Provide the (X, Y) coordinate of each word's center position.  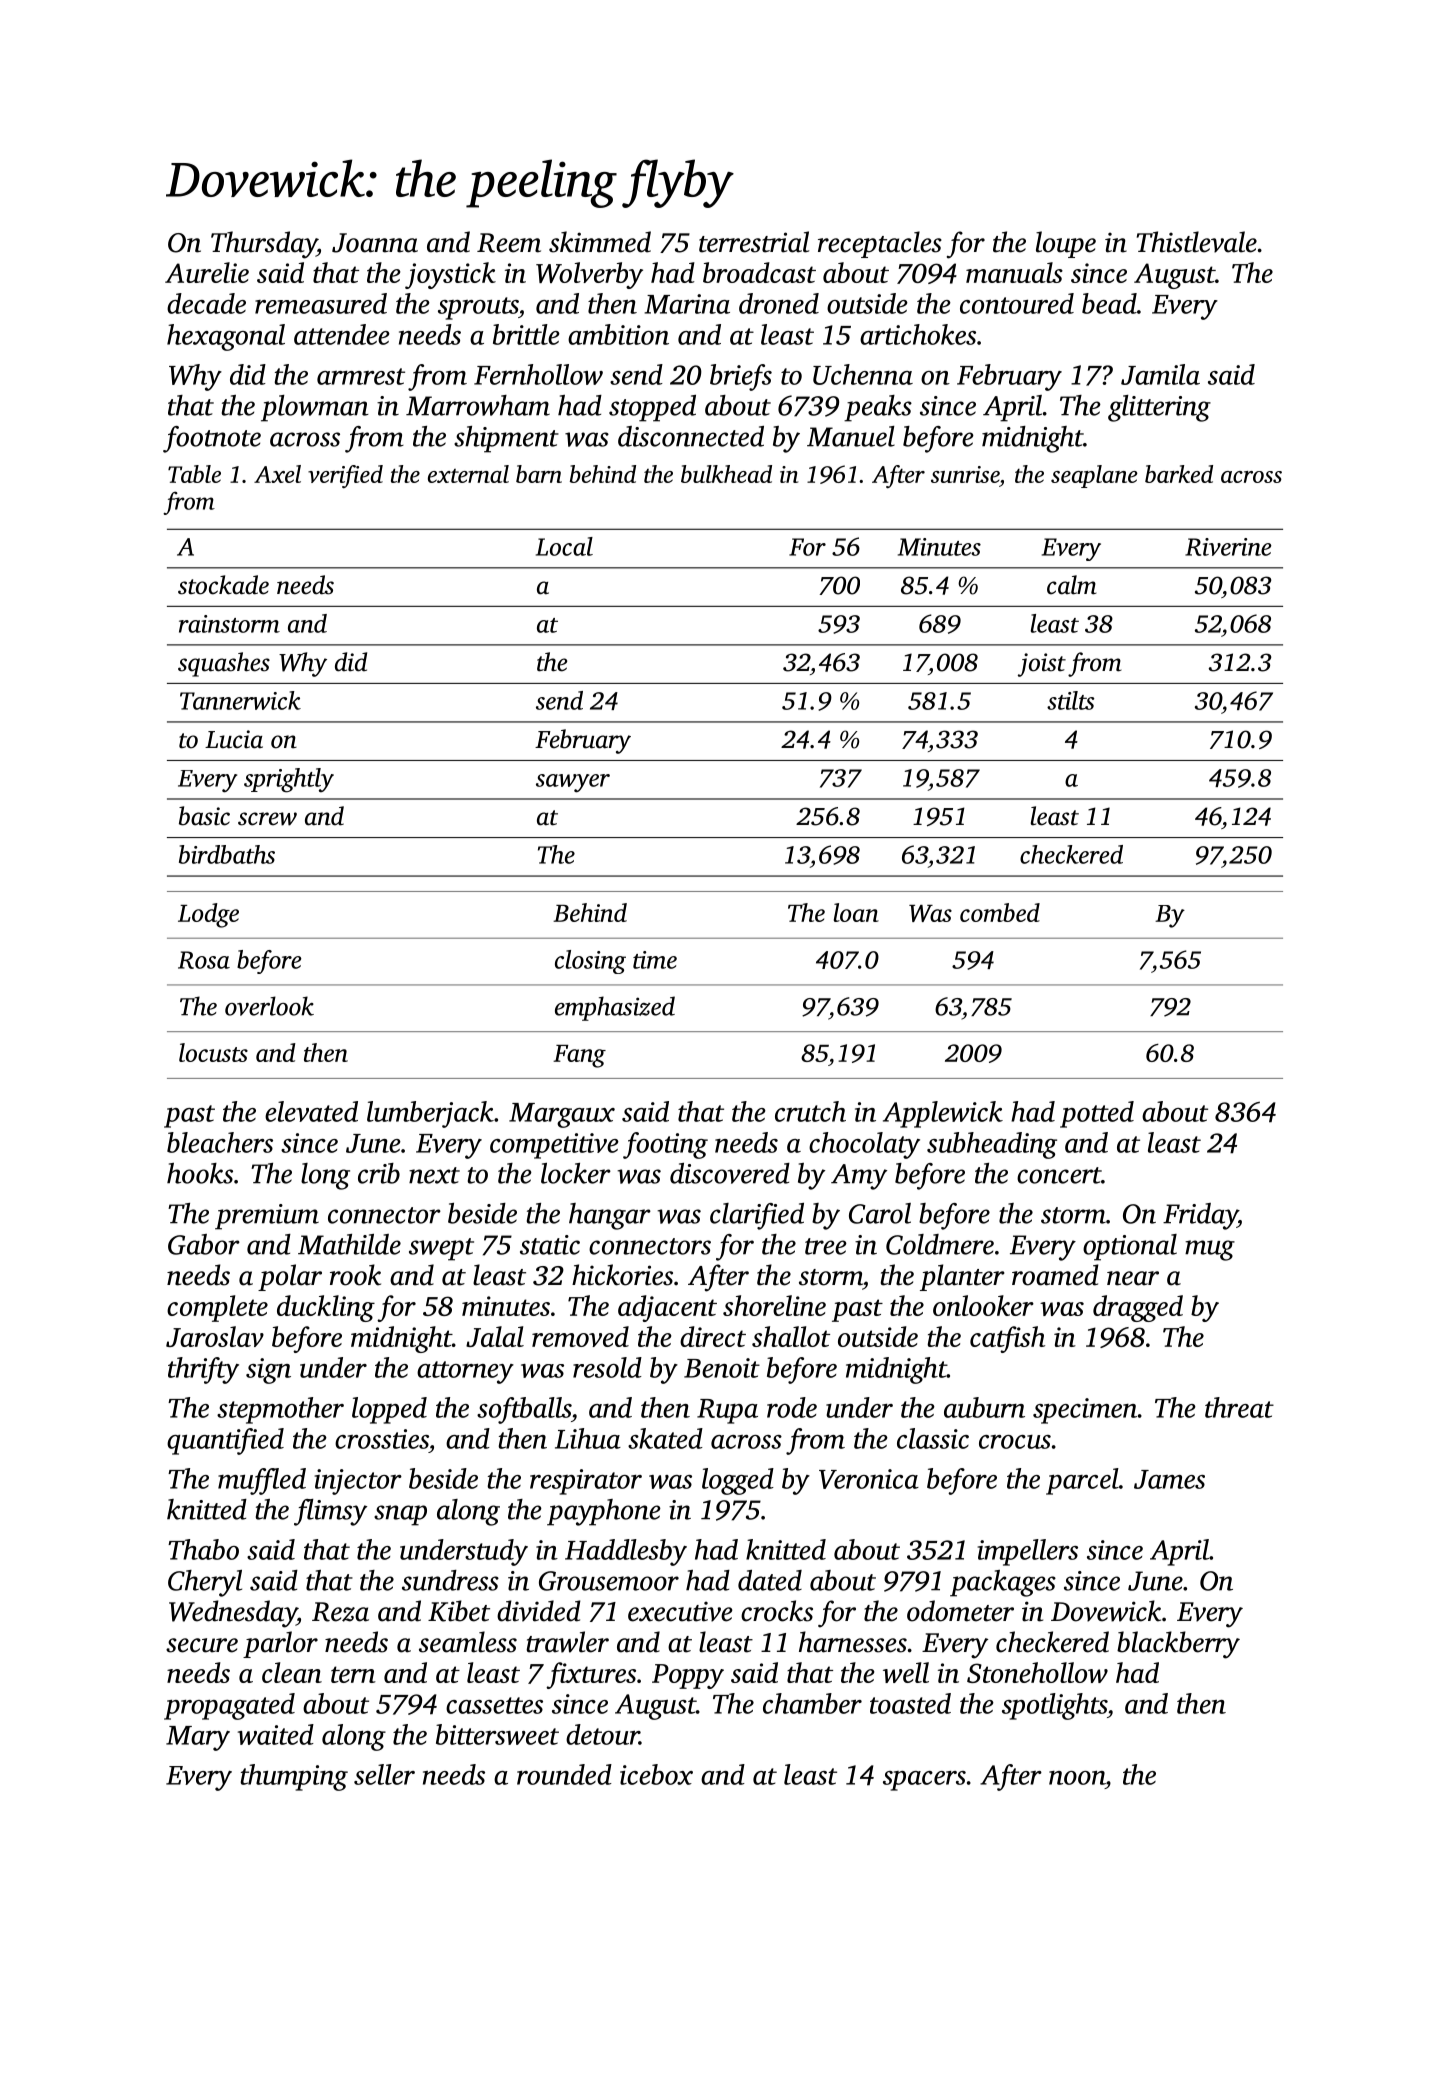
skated (665, 1438)
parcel (1082, 1481)
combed (1000, 912)
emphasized (615, 1008)
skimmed (600, 242)
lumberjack (430, 1114)
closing (590, 962)
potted (1097, 1114)
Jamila (1160, 374)
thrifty (203, 1370)
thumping (294, 1777)
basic (204, 816)
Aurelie (207, 272)
